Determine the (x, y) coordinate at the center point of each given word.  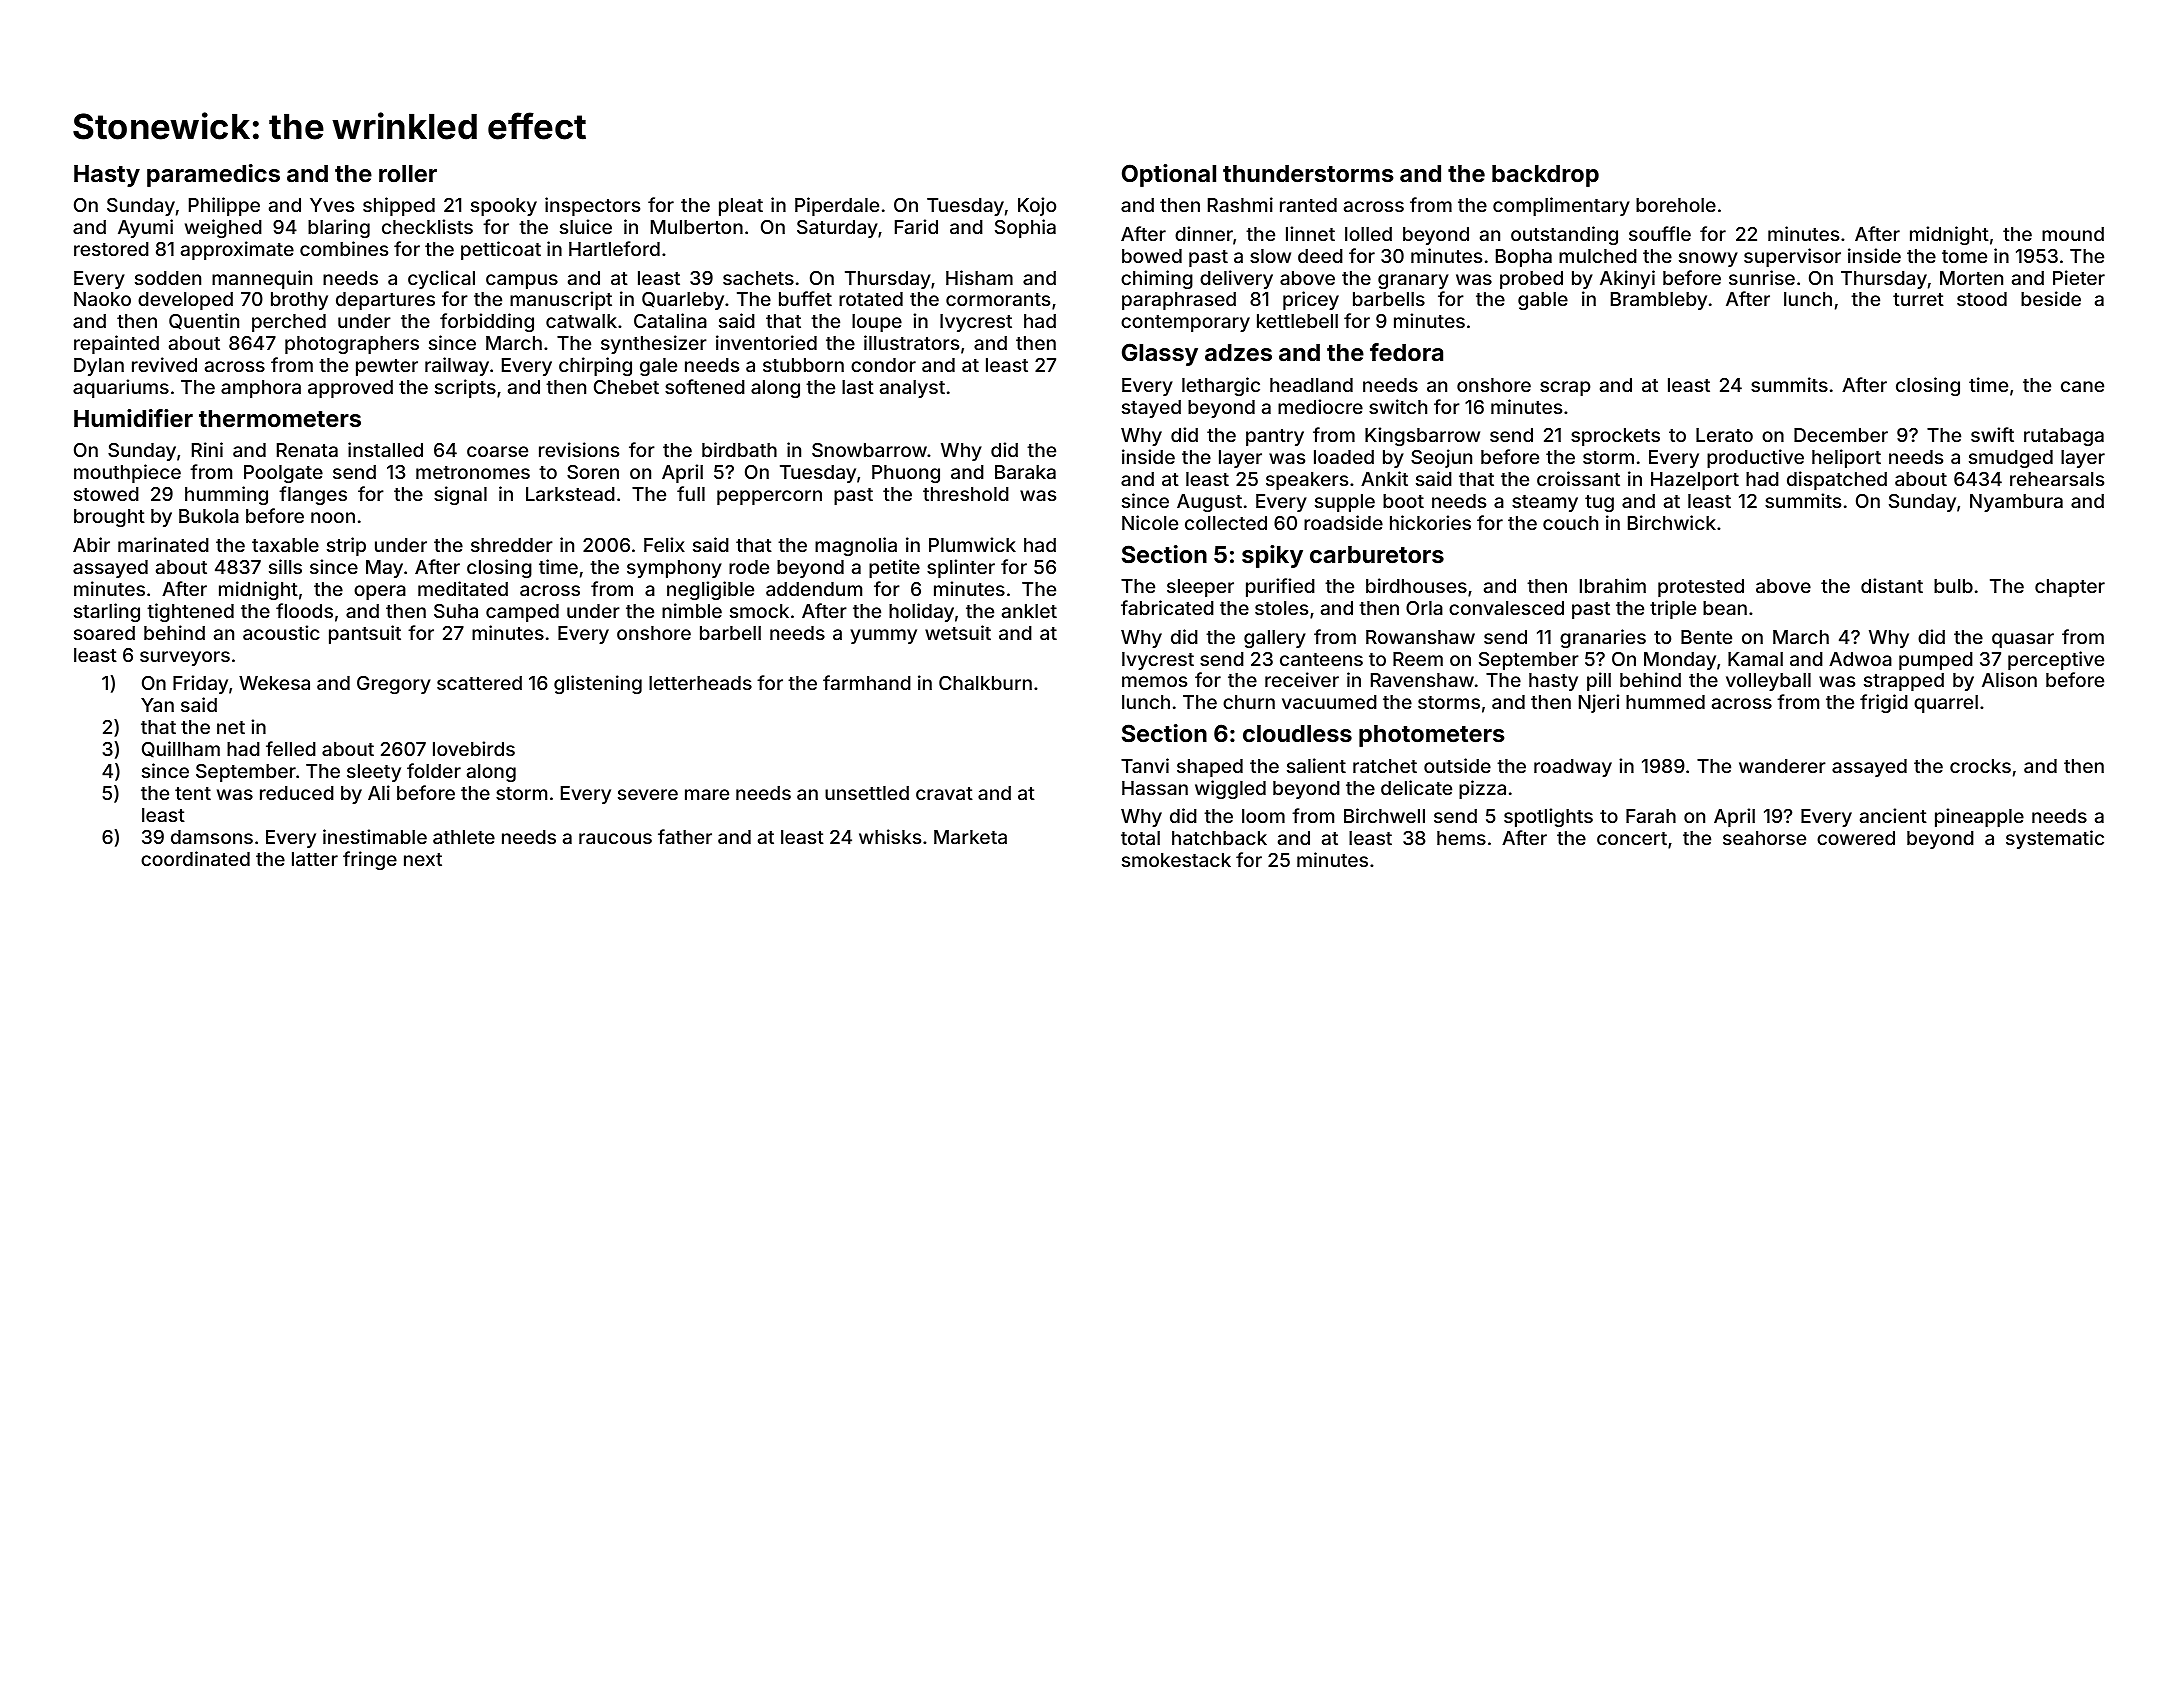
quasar (2023, 640)
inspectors (592, 206)
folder (434, 770)
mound (2073, 234)
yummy (883, 636)
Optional (1169, 175)
